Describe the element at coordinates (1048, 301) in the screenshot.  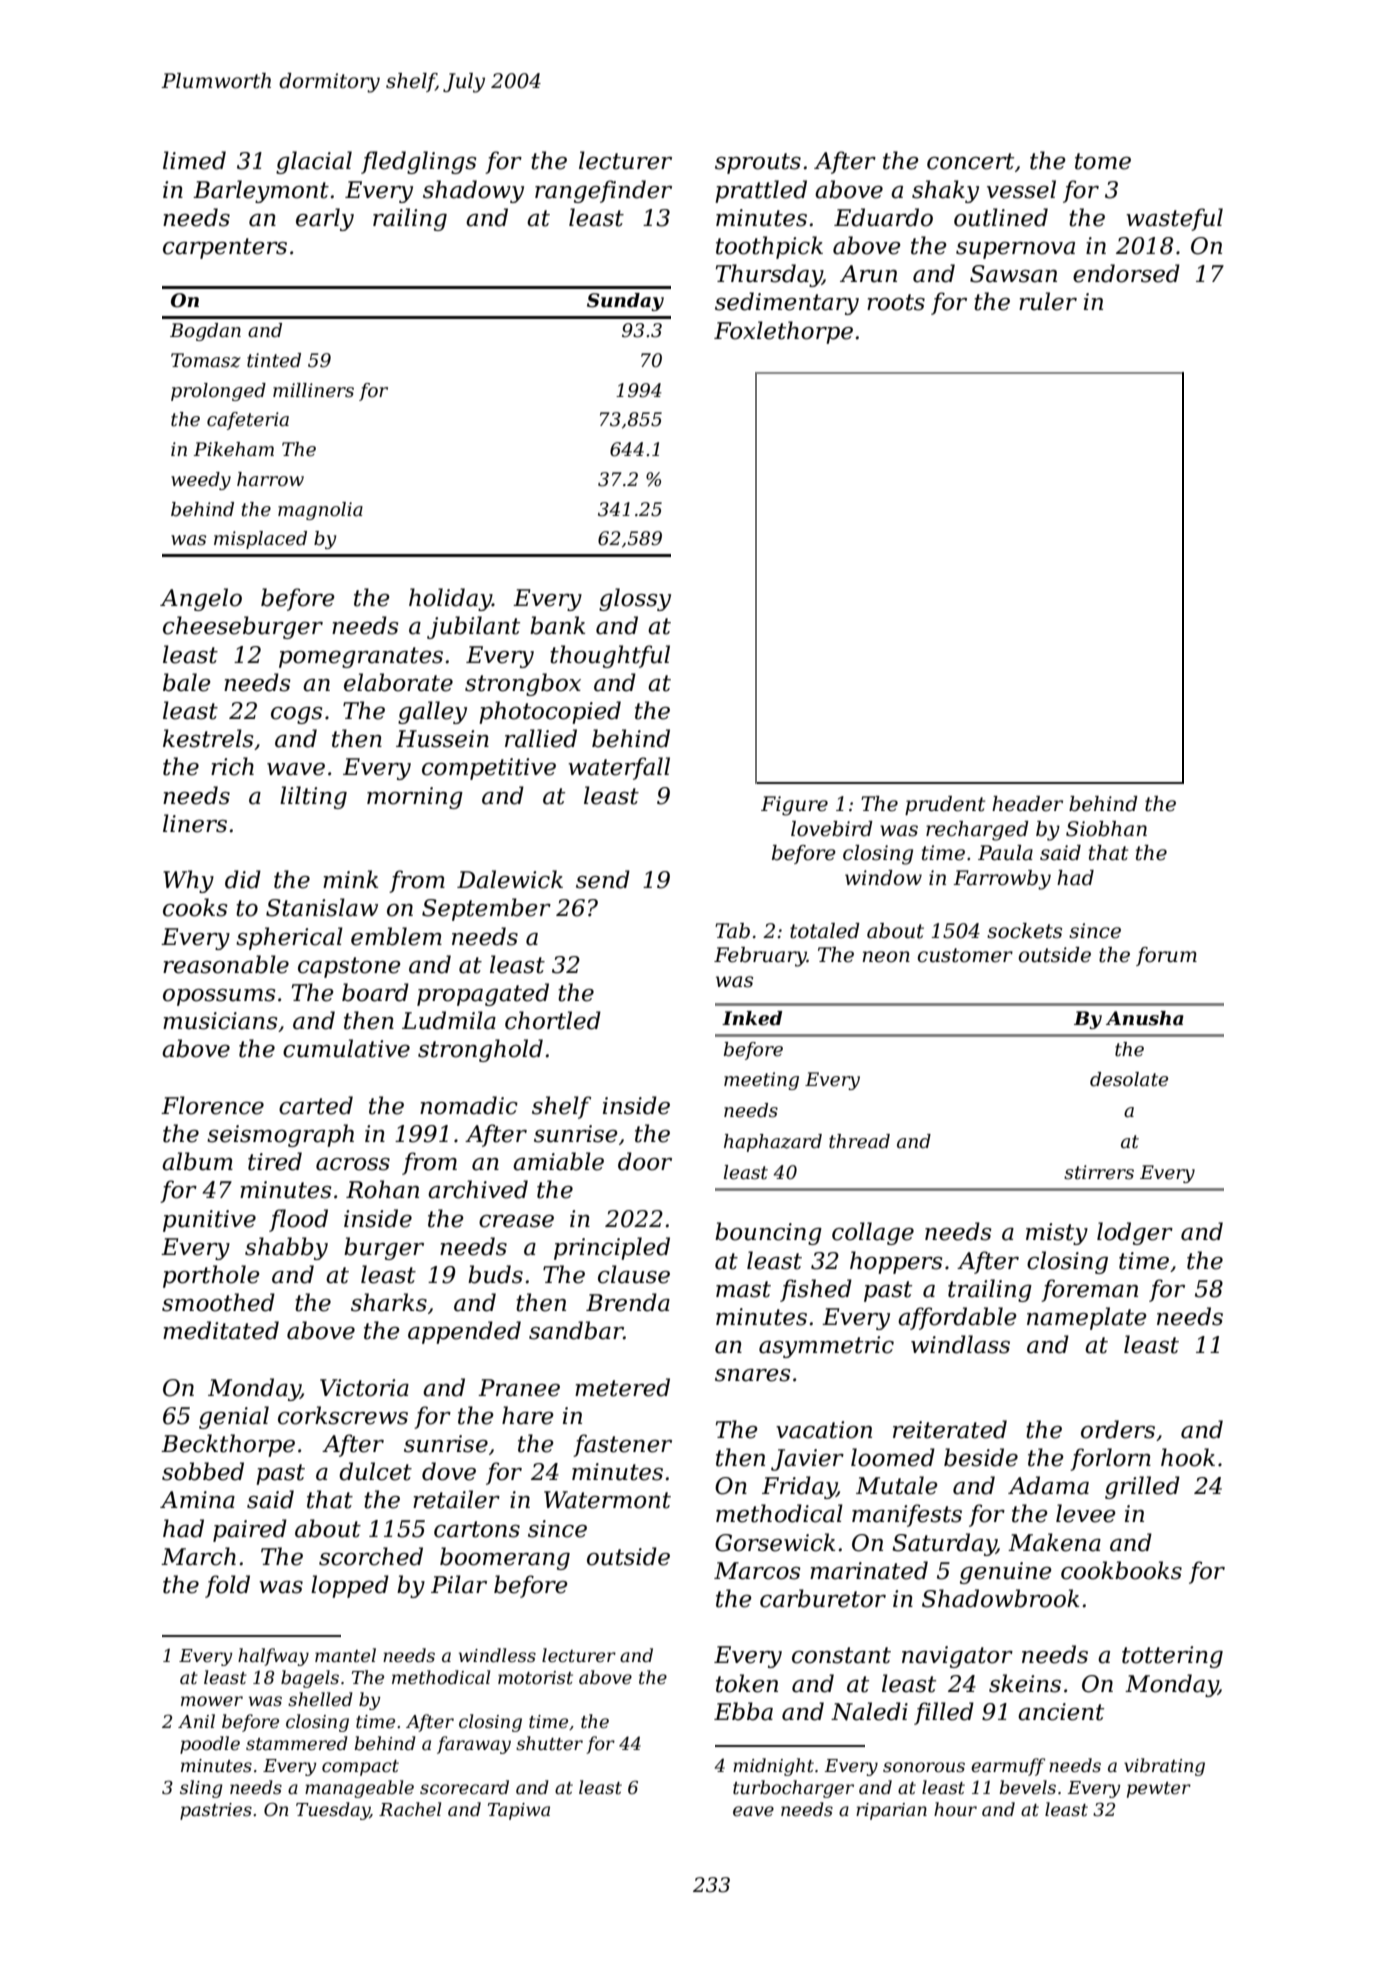
I see `ruler` at that location.
